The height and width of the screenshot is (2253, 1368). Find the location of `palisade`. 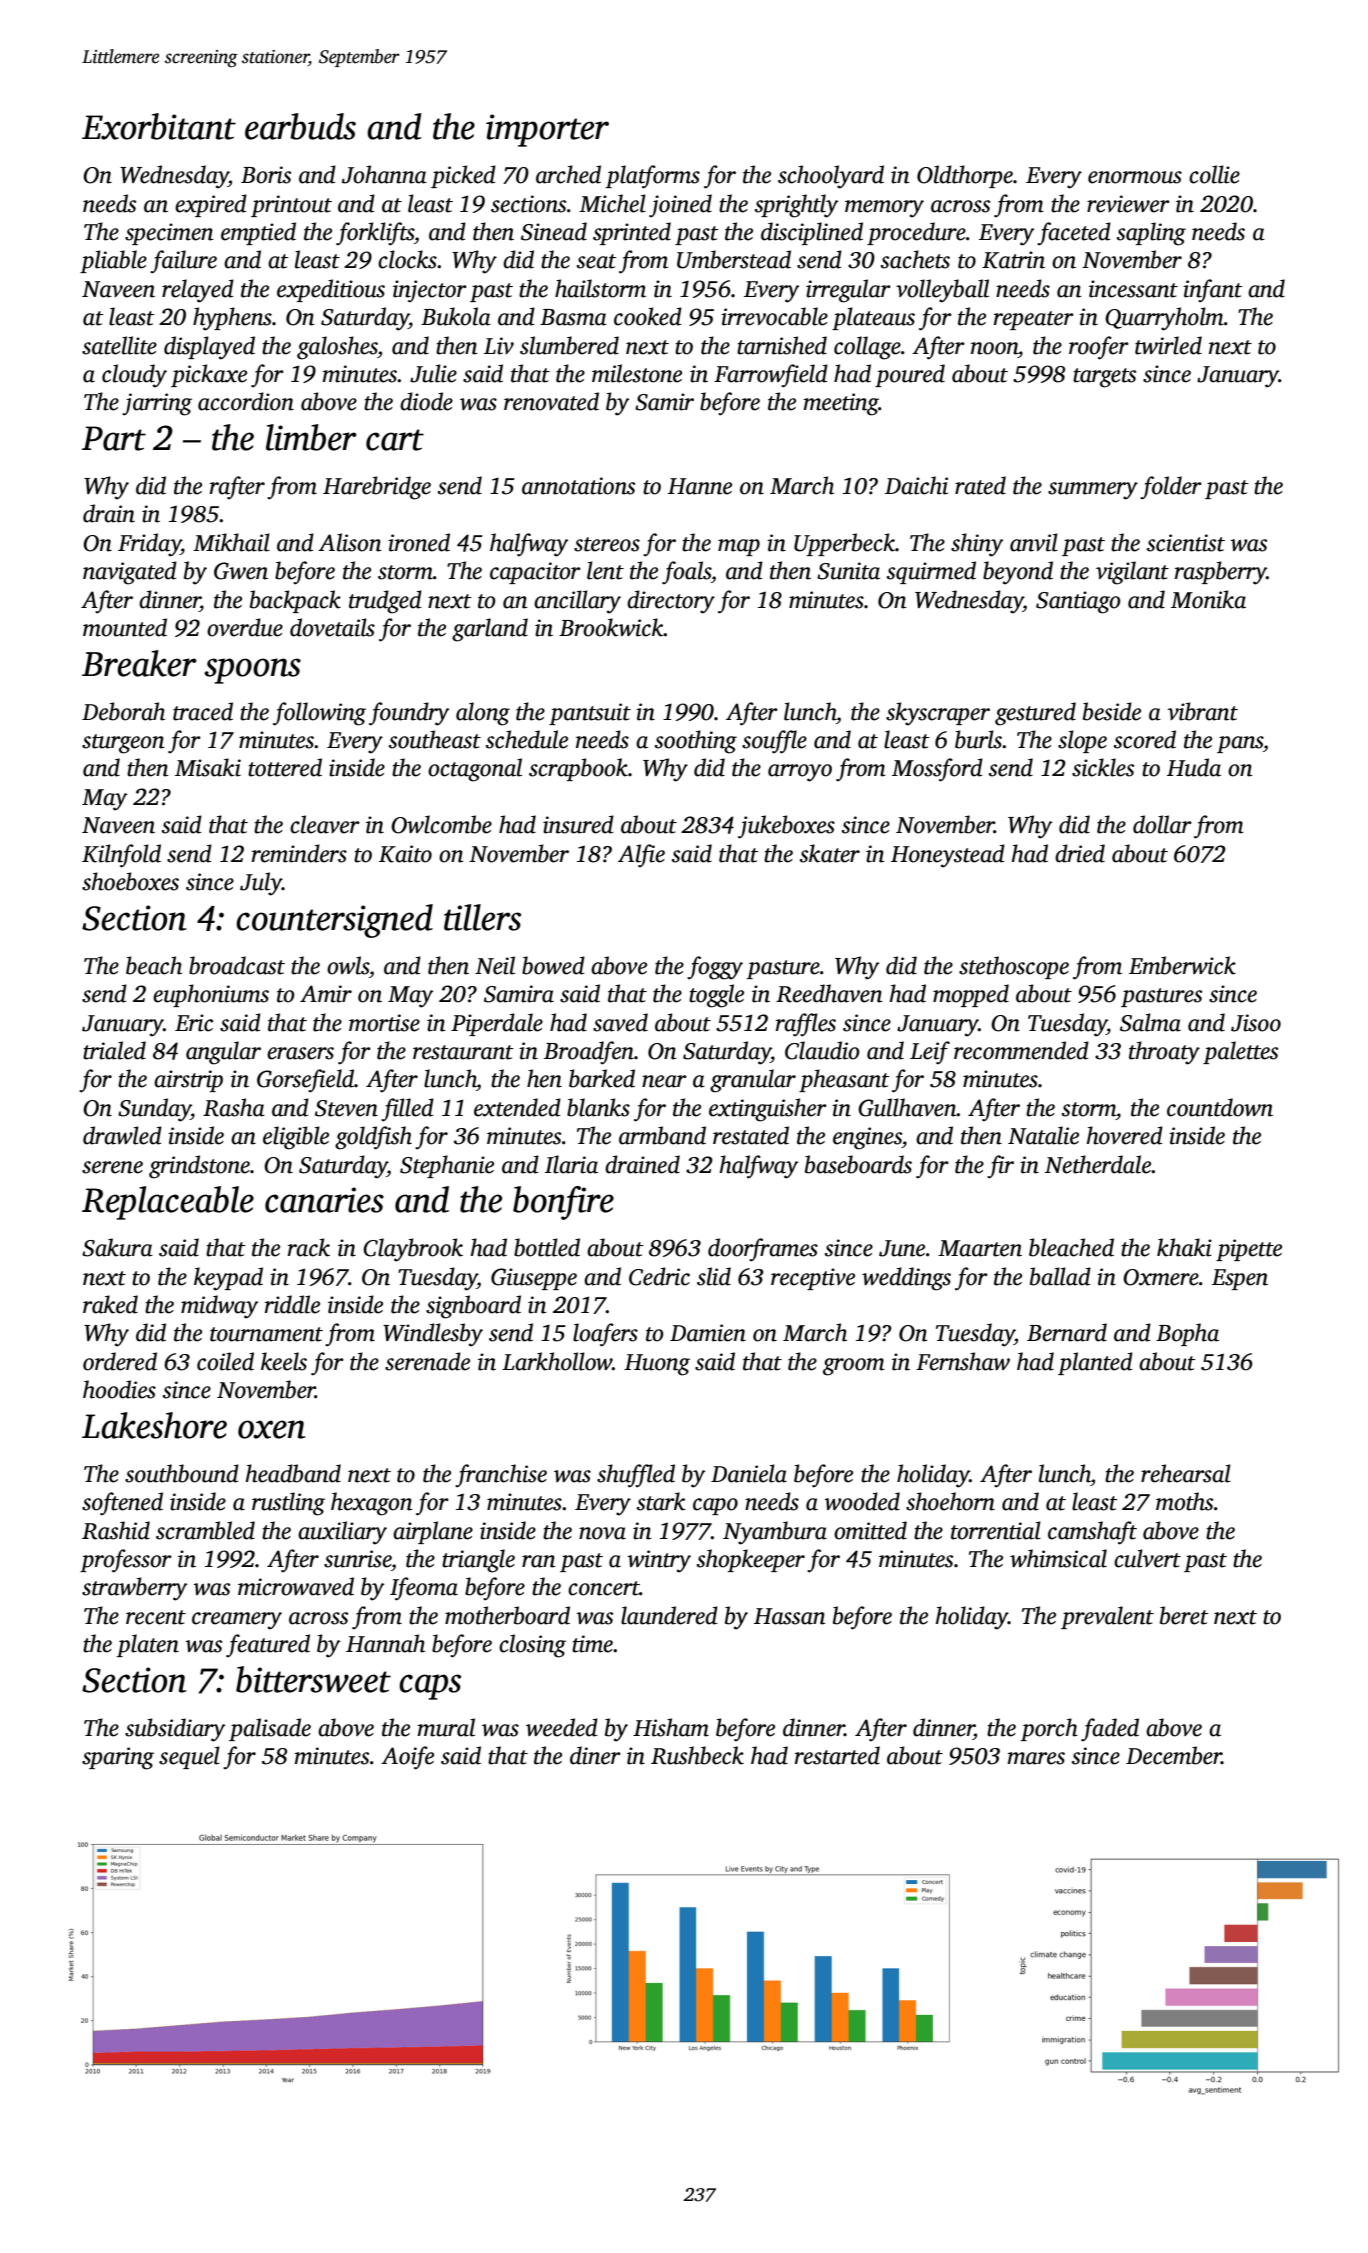

palisade is located at coordinates (270, 1729).
